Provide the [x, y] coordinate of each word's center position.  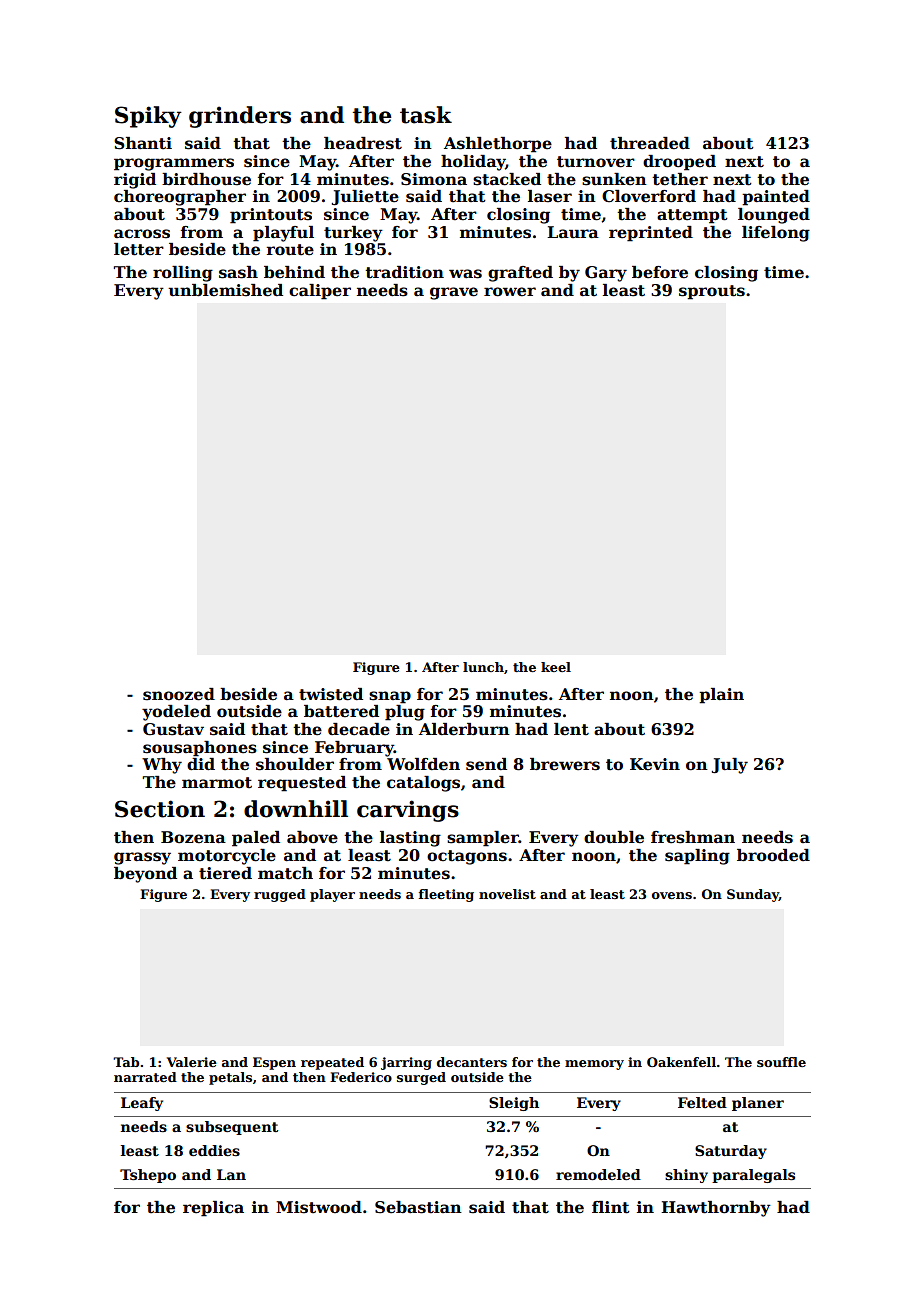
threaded [650, 143]
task [426, 115]
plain [721, 696]
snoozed [179, 694]
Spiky [148, 117]
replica [213, 1209]
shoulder [295, 764]
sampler [483, 839]
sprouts [712, 292]
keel [556, 667]
